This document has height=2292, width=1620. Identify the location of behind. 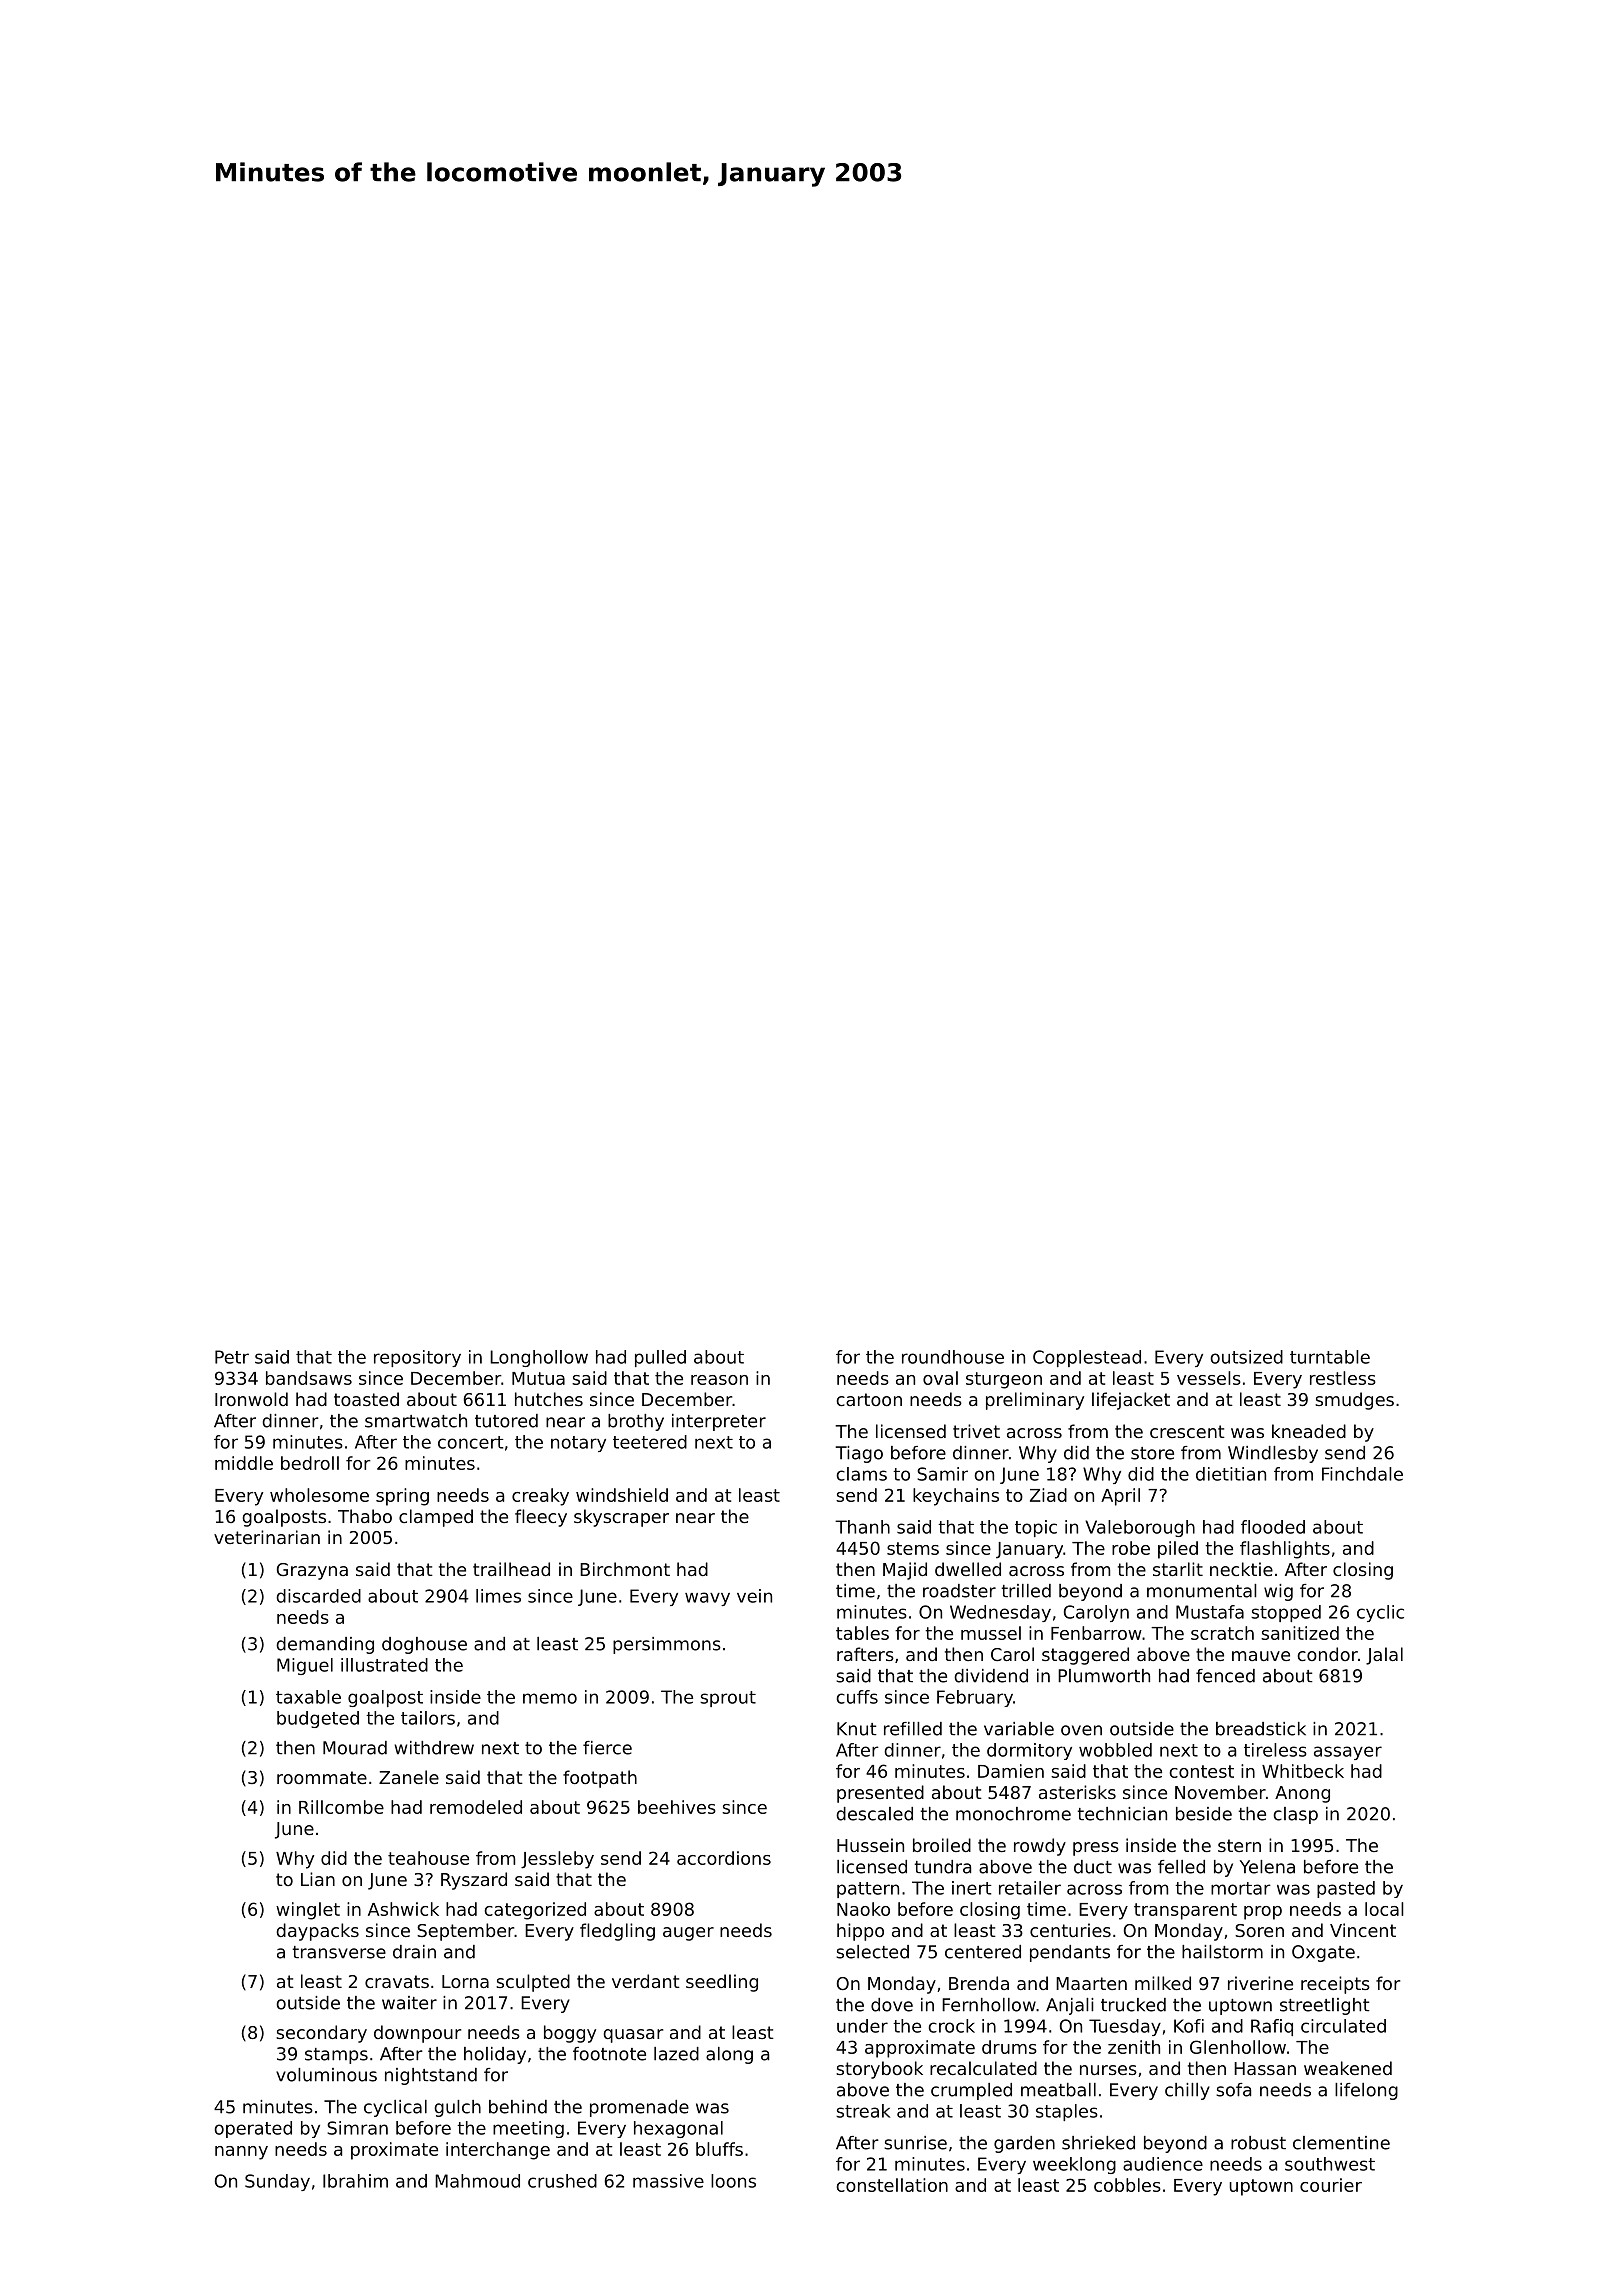
(518, 2107).
